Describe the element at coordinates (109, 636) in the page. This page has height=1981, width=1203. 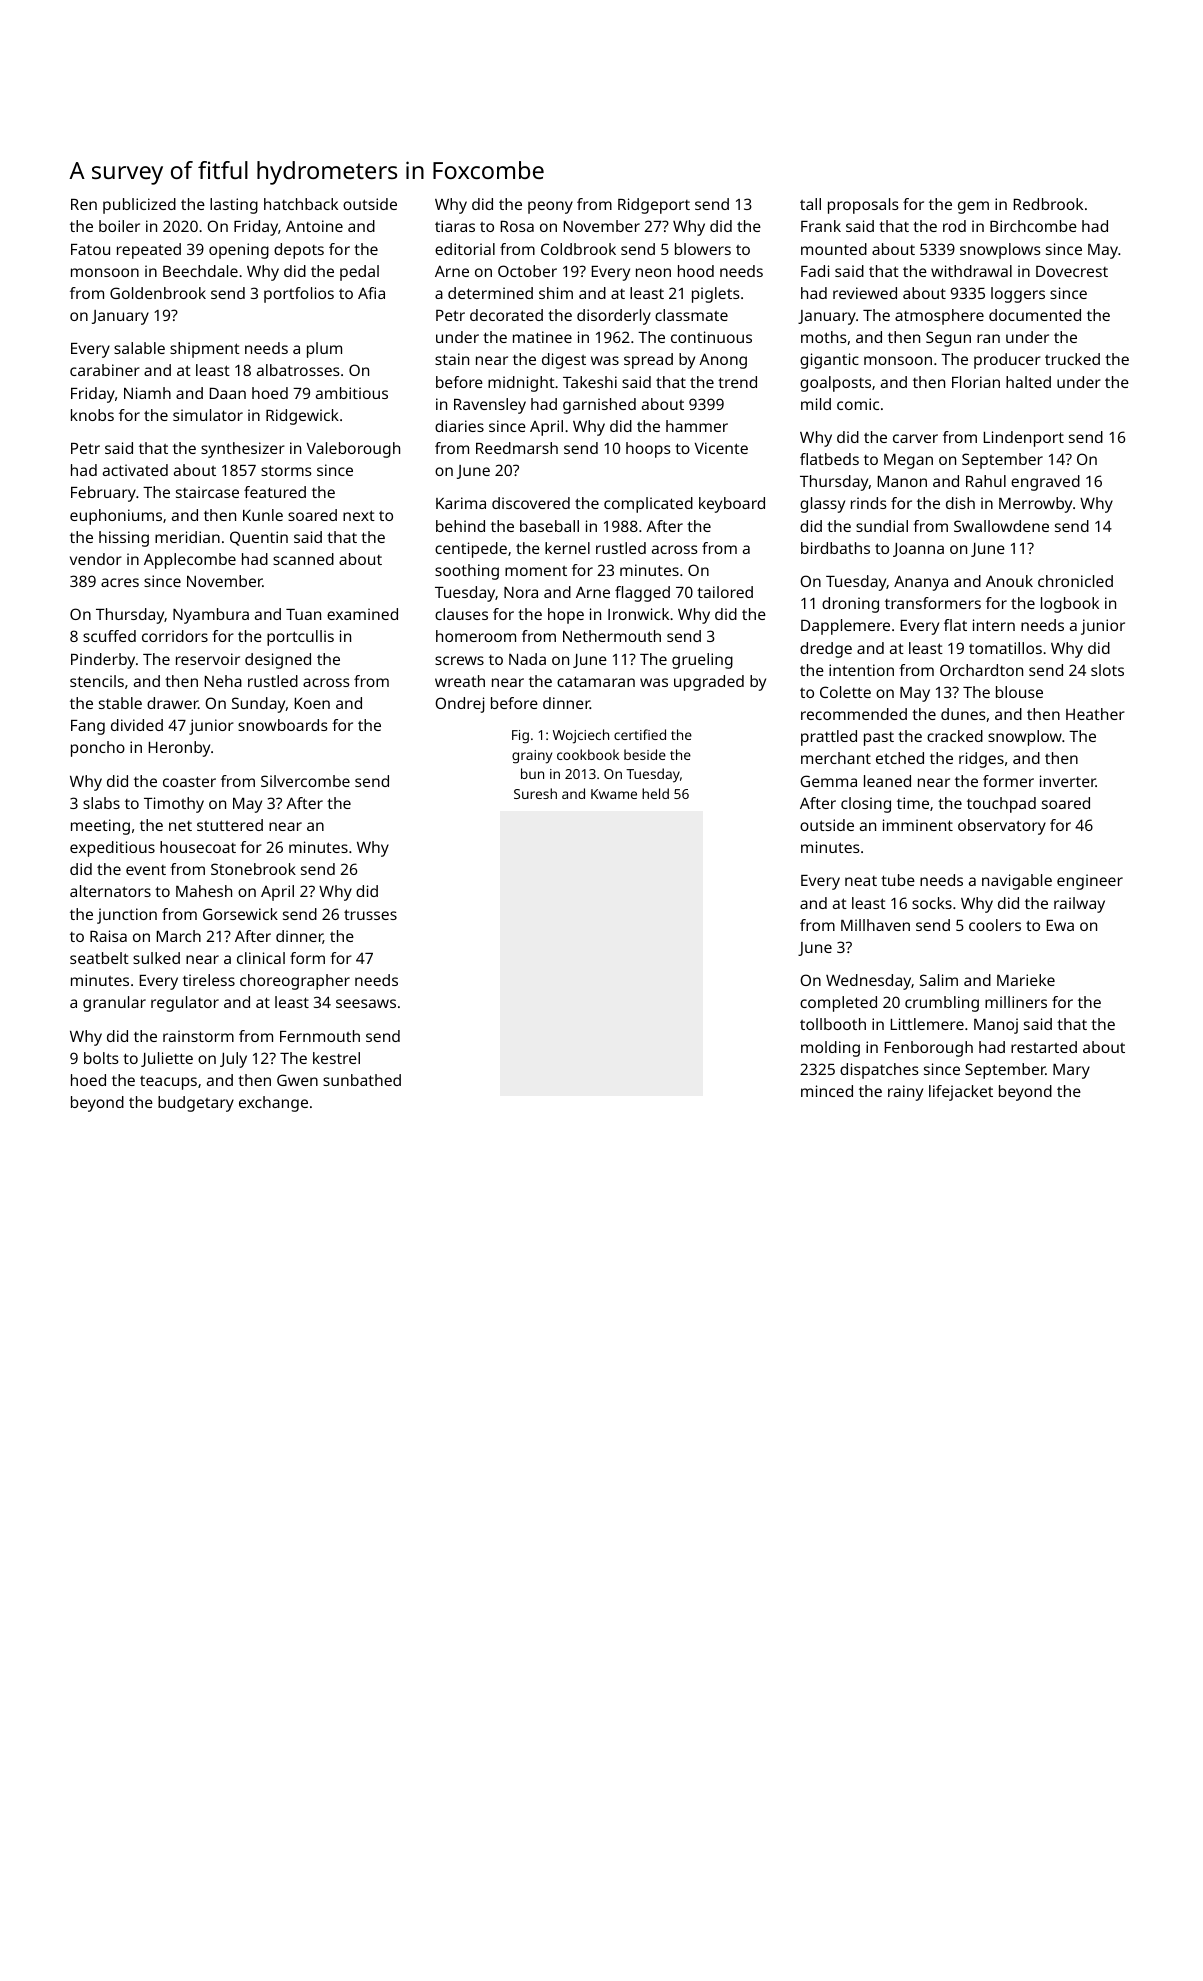
I see `scuffed` at that location.
